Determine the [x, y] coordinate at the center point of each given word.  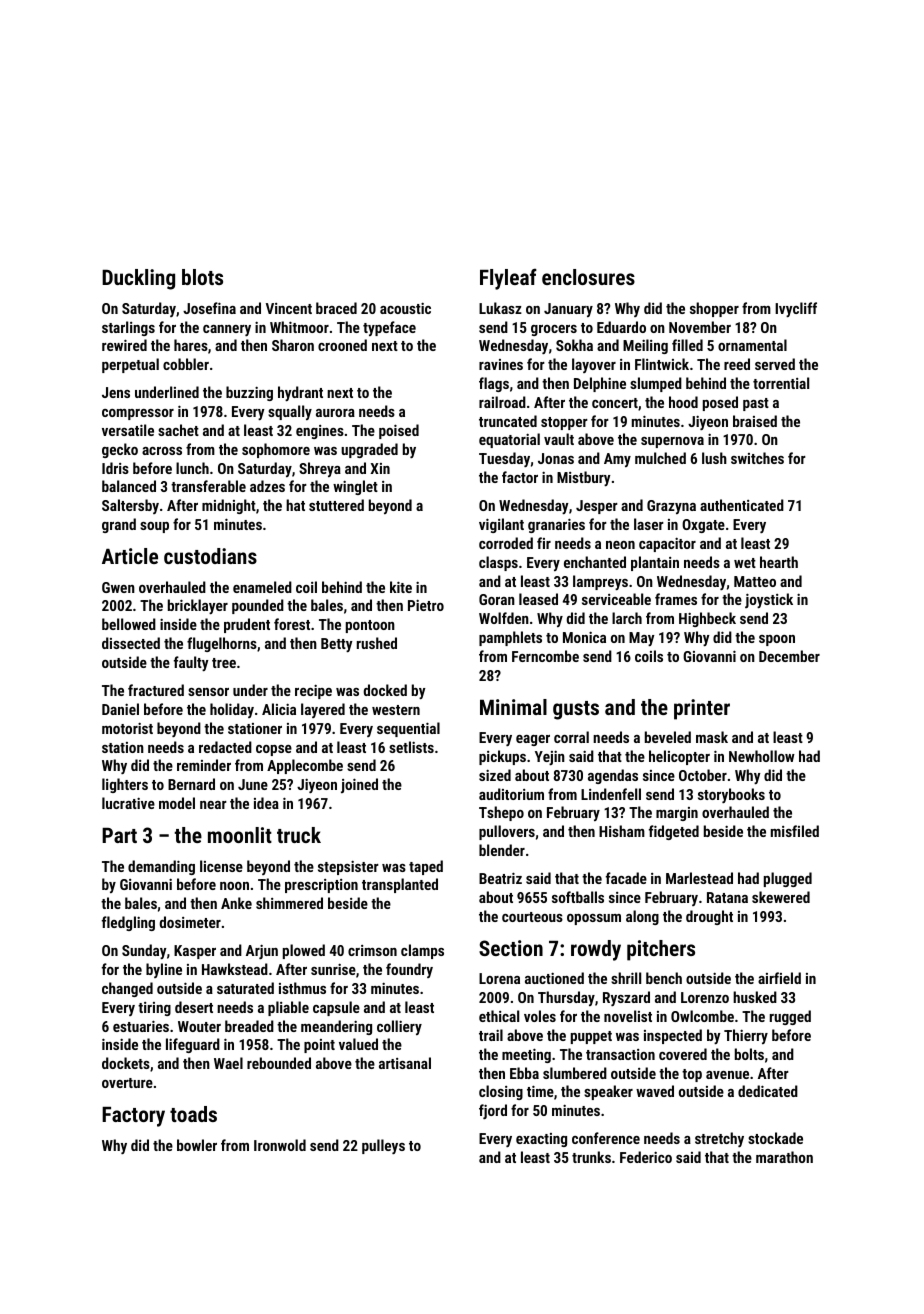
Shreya [320, 469]
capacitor [667, 544]
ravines [501, 364]
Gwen [118, 587]
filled [687, 345]
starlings [128, 328]
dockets [126, 1063]
